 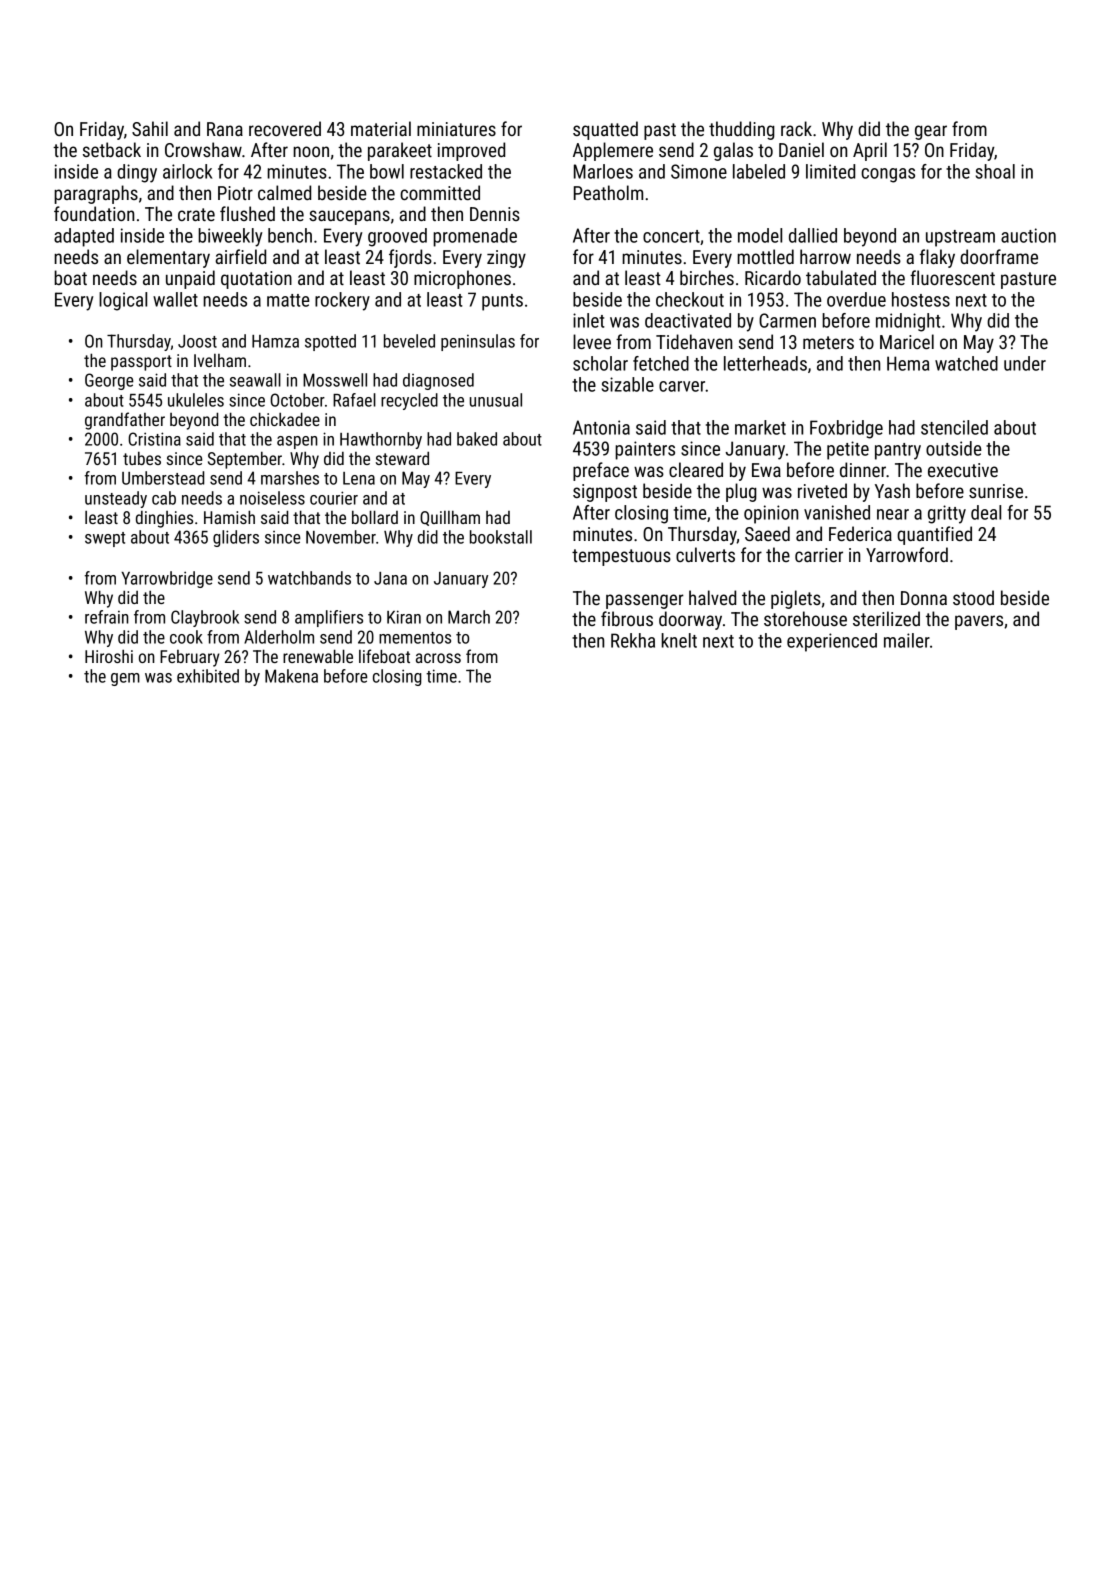 I want to click on Hema, so click(x=908, y=363).
